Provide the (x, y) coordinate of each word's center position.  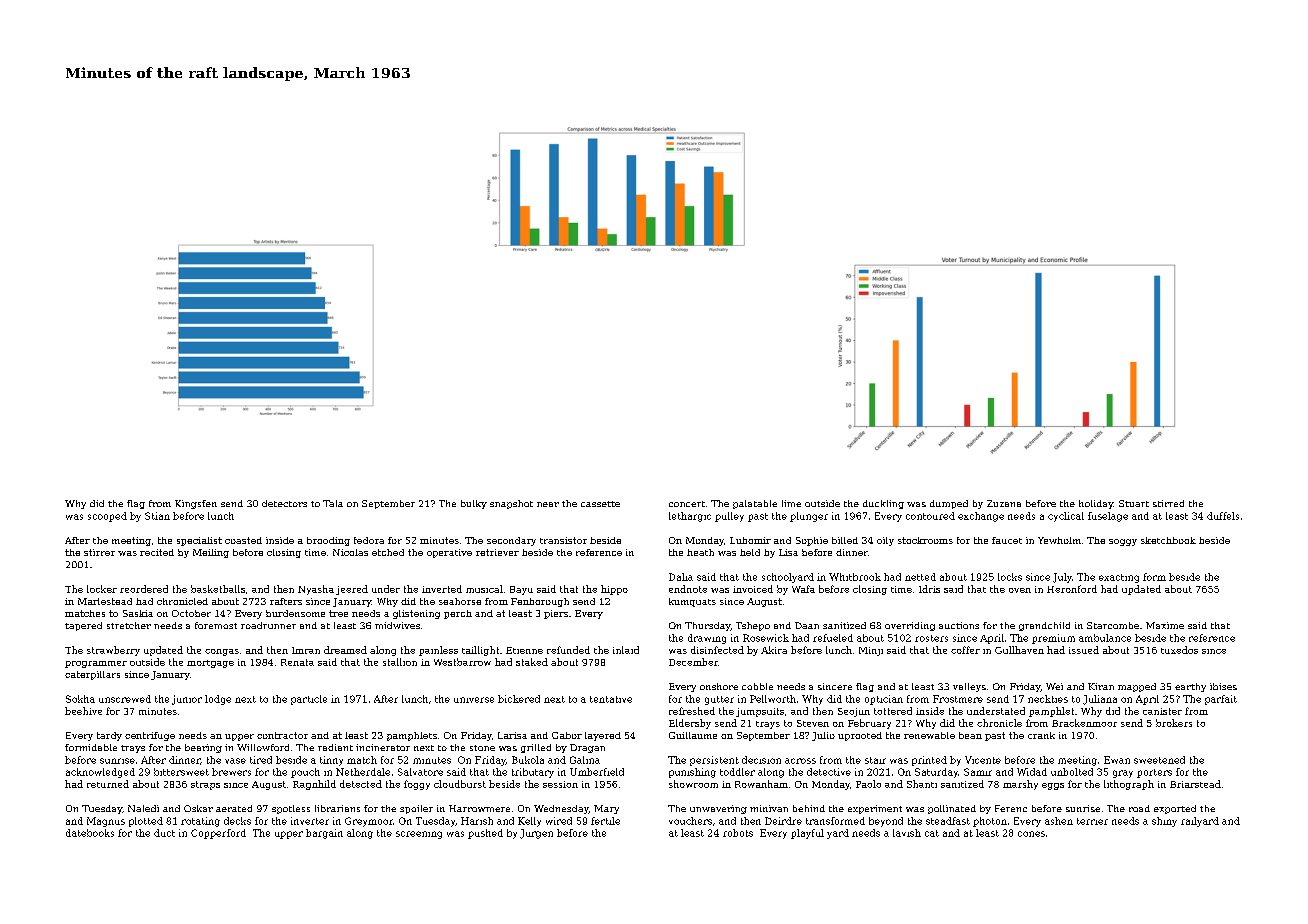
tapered (83, 626)
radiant (335, 747)
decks (237, 821)
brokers (1174, 723)
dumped (949, 504)
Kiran (1101, 686)
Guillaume (693, 735)
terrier (1092, 821)
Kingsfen (196, 504)
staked (532, 662)
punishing (692, 773)
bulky (474, 504)
